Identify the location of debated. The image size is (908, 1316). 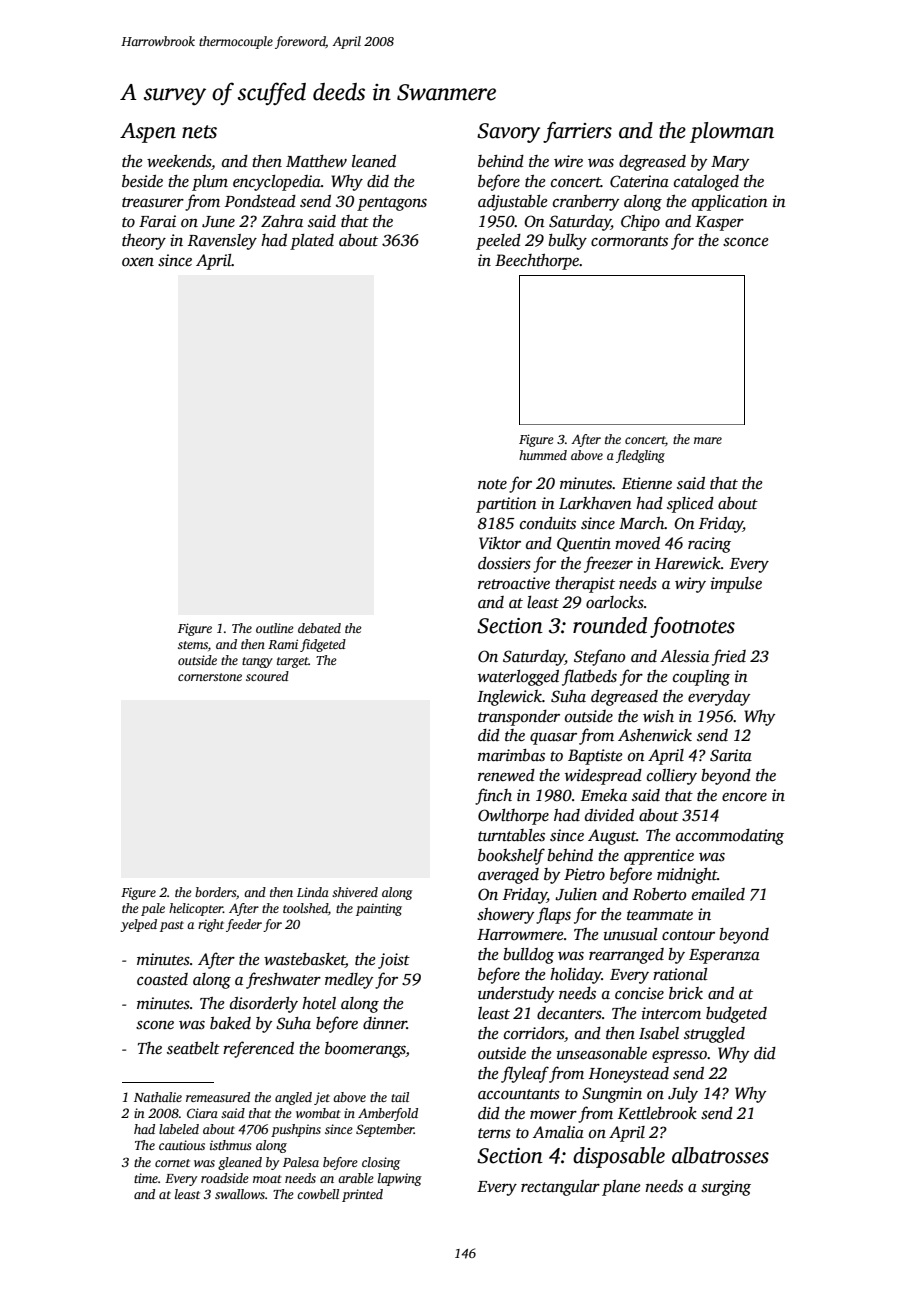
(319, 628).
